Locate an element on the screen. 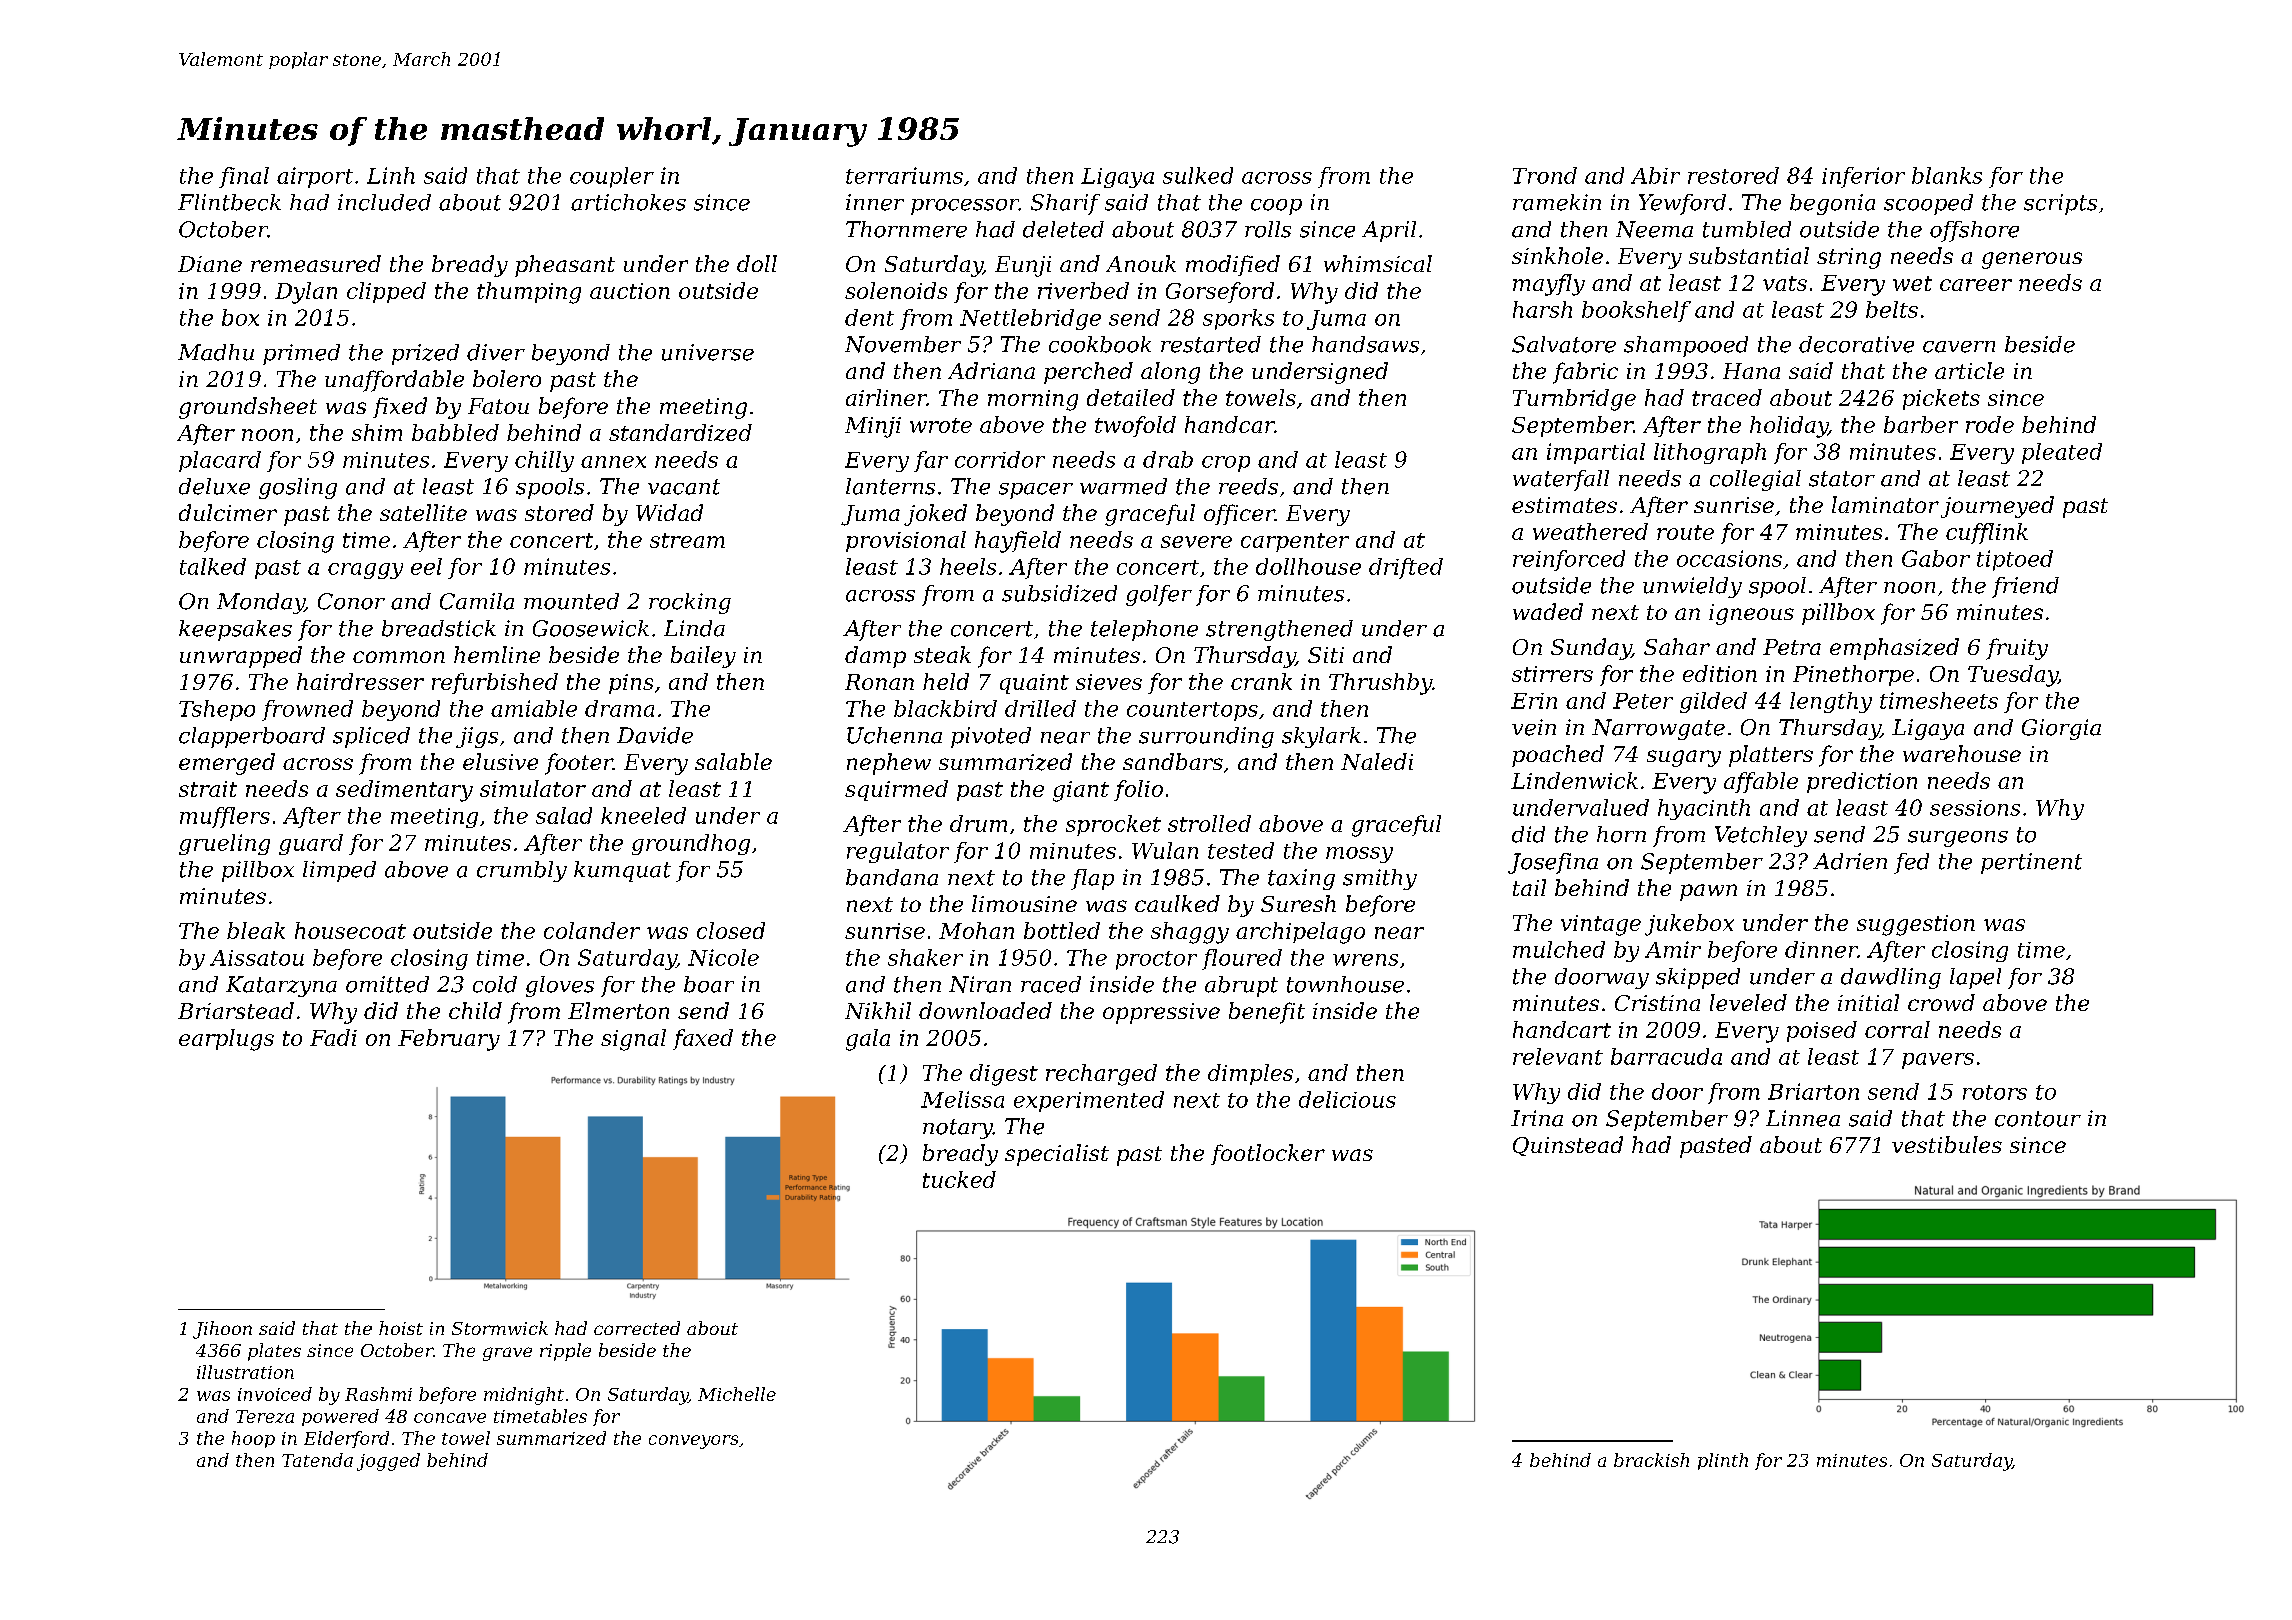  sulked is located at coordinates (1198, 175).
